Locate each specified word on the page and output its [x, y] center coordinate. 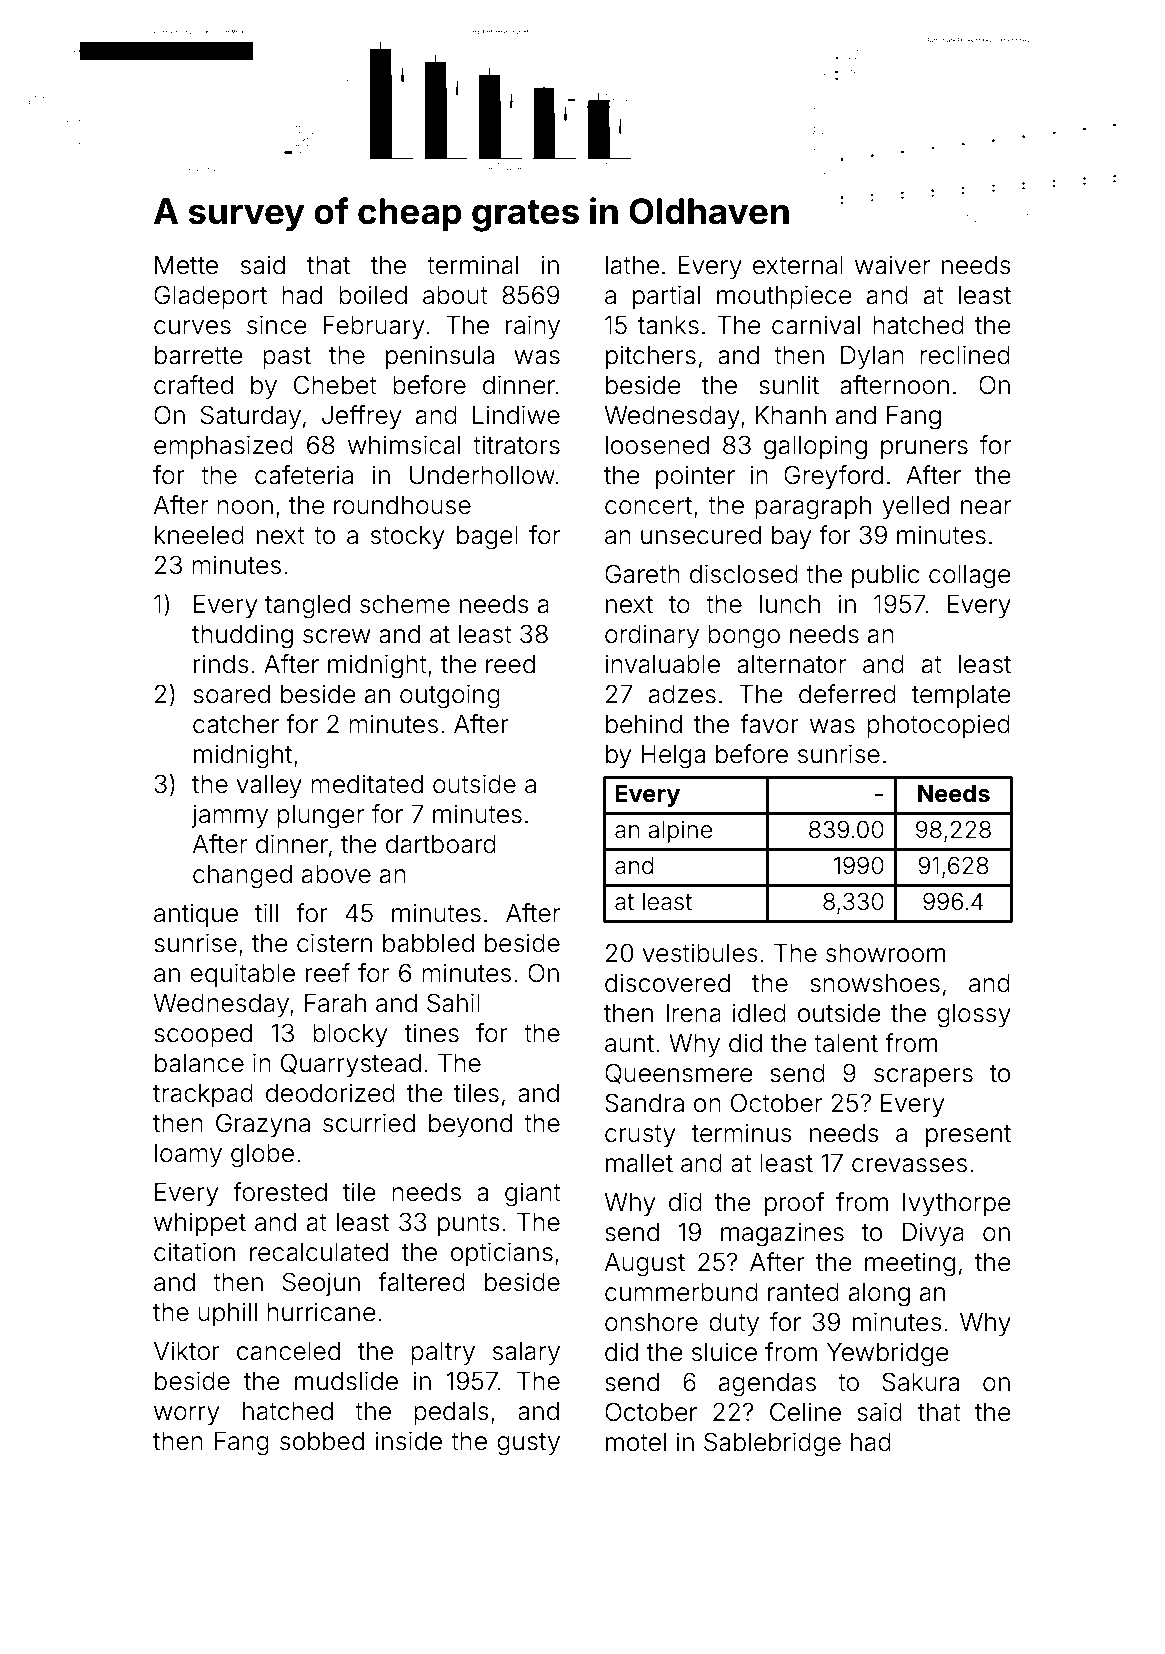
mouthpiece [784, 297]
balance [199, 1063]
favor [769, 724]
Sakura [920, 1382]
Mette [186, 265]
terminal [472, 265]
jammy [229, 816]
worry [186, 1415]
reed [510, 664]
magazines [782, 1234]
